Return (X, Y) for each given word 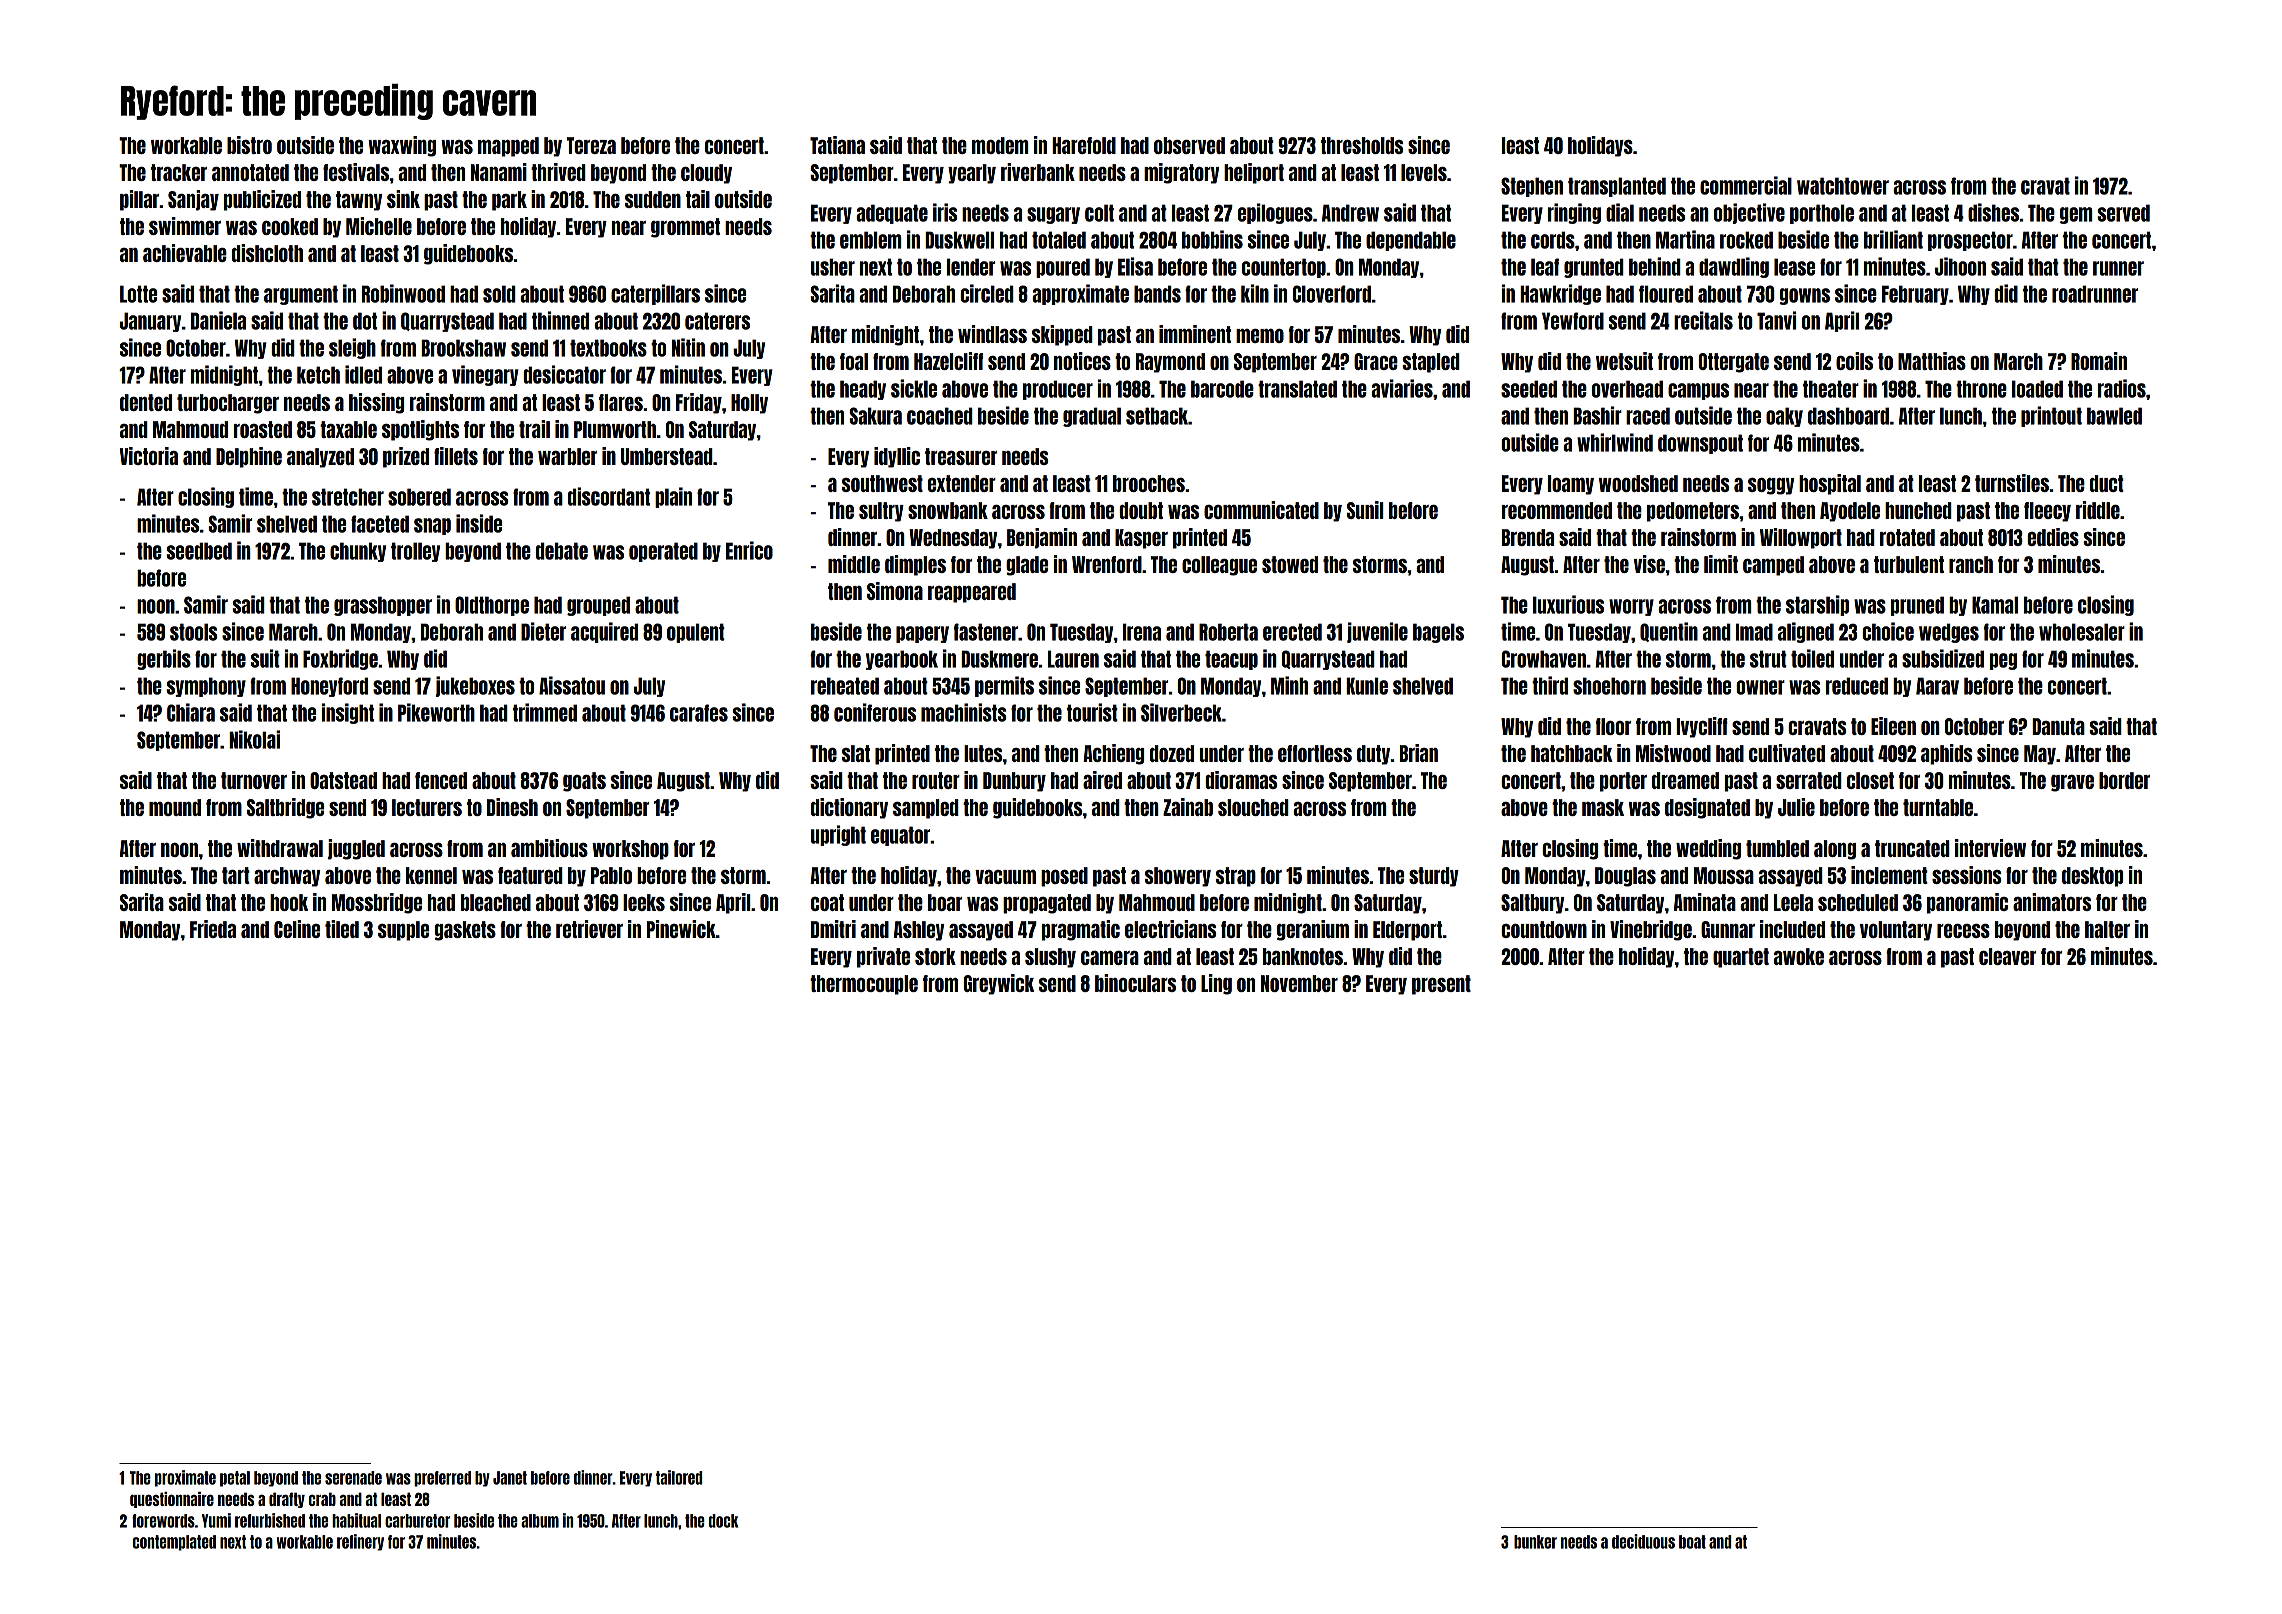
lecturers (427, 807)
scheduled (1858, 902)
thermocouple (864, 985)
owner (1760, 687)
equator (900, 836)
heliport (1254, 173)
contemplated (174, 1543)
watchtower (1843, 186)
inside (479, 523)
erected (1292, 632)
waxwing (402, 146)
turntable (1938, 807)
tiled (342, 929)
